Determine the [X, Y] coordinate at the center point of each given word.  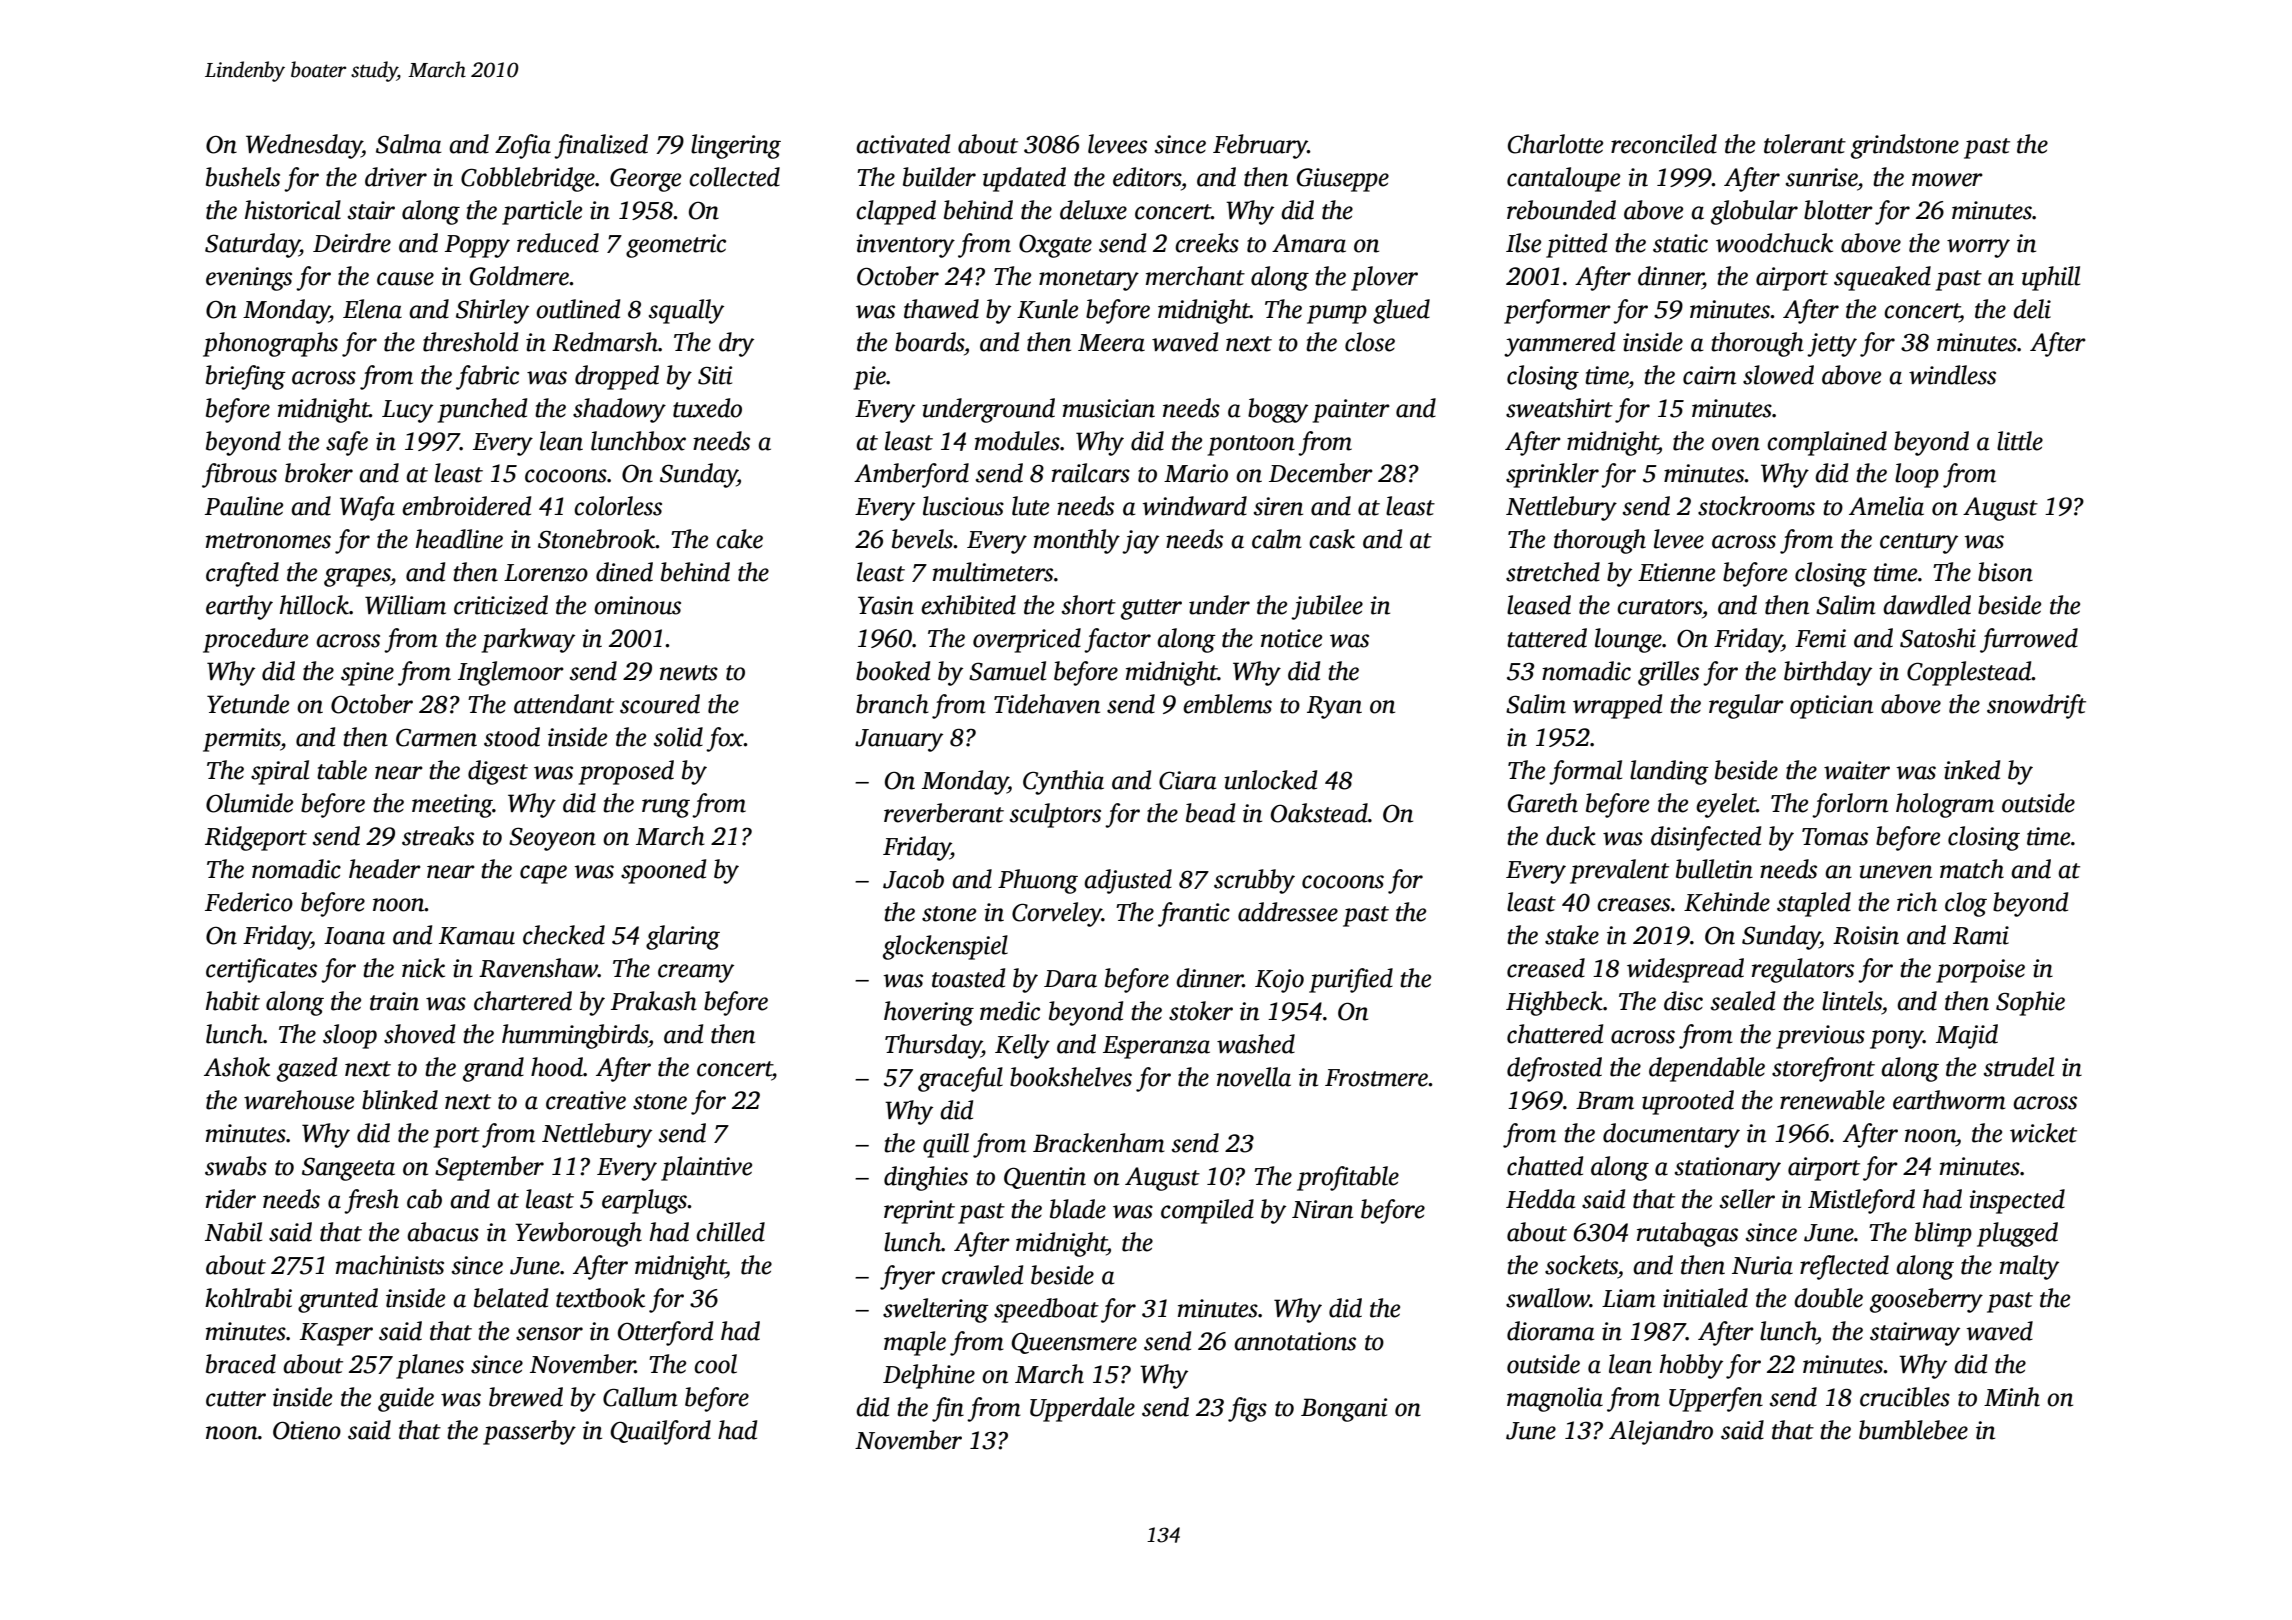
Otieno [307, 1430]
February [1260, 146]
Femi [1820, 638]
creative [586, 1100]
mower [1947, 180]
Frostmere [1376, 1078]
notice [1291, 638]
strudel [2019, 1067]
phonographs [270, 344]
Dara [1070, 979]
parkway [528, 640]
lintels [1852, 1001]
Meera [1111, 343]
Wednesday [304, 146]
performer [1557, 311]
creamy [696, 973]
